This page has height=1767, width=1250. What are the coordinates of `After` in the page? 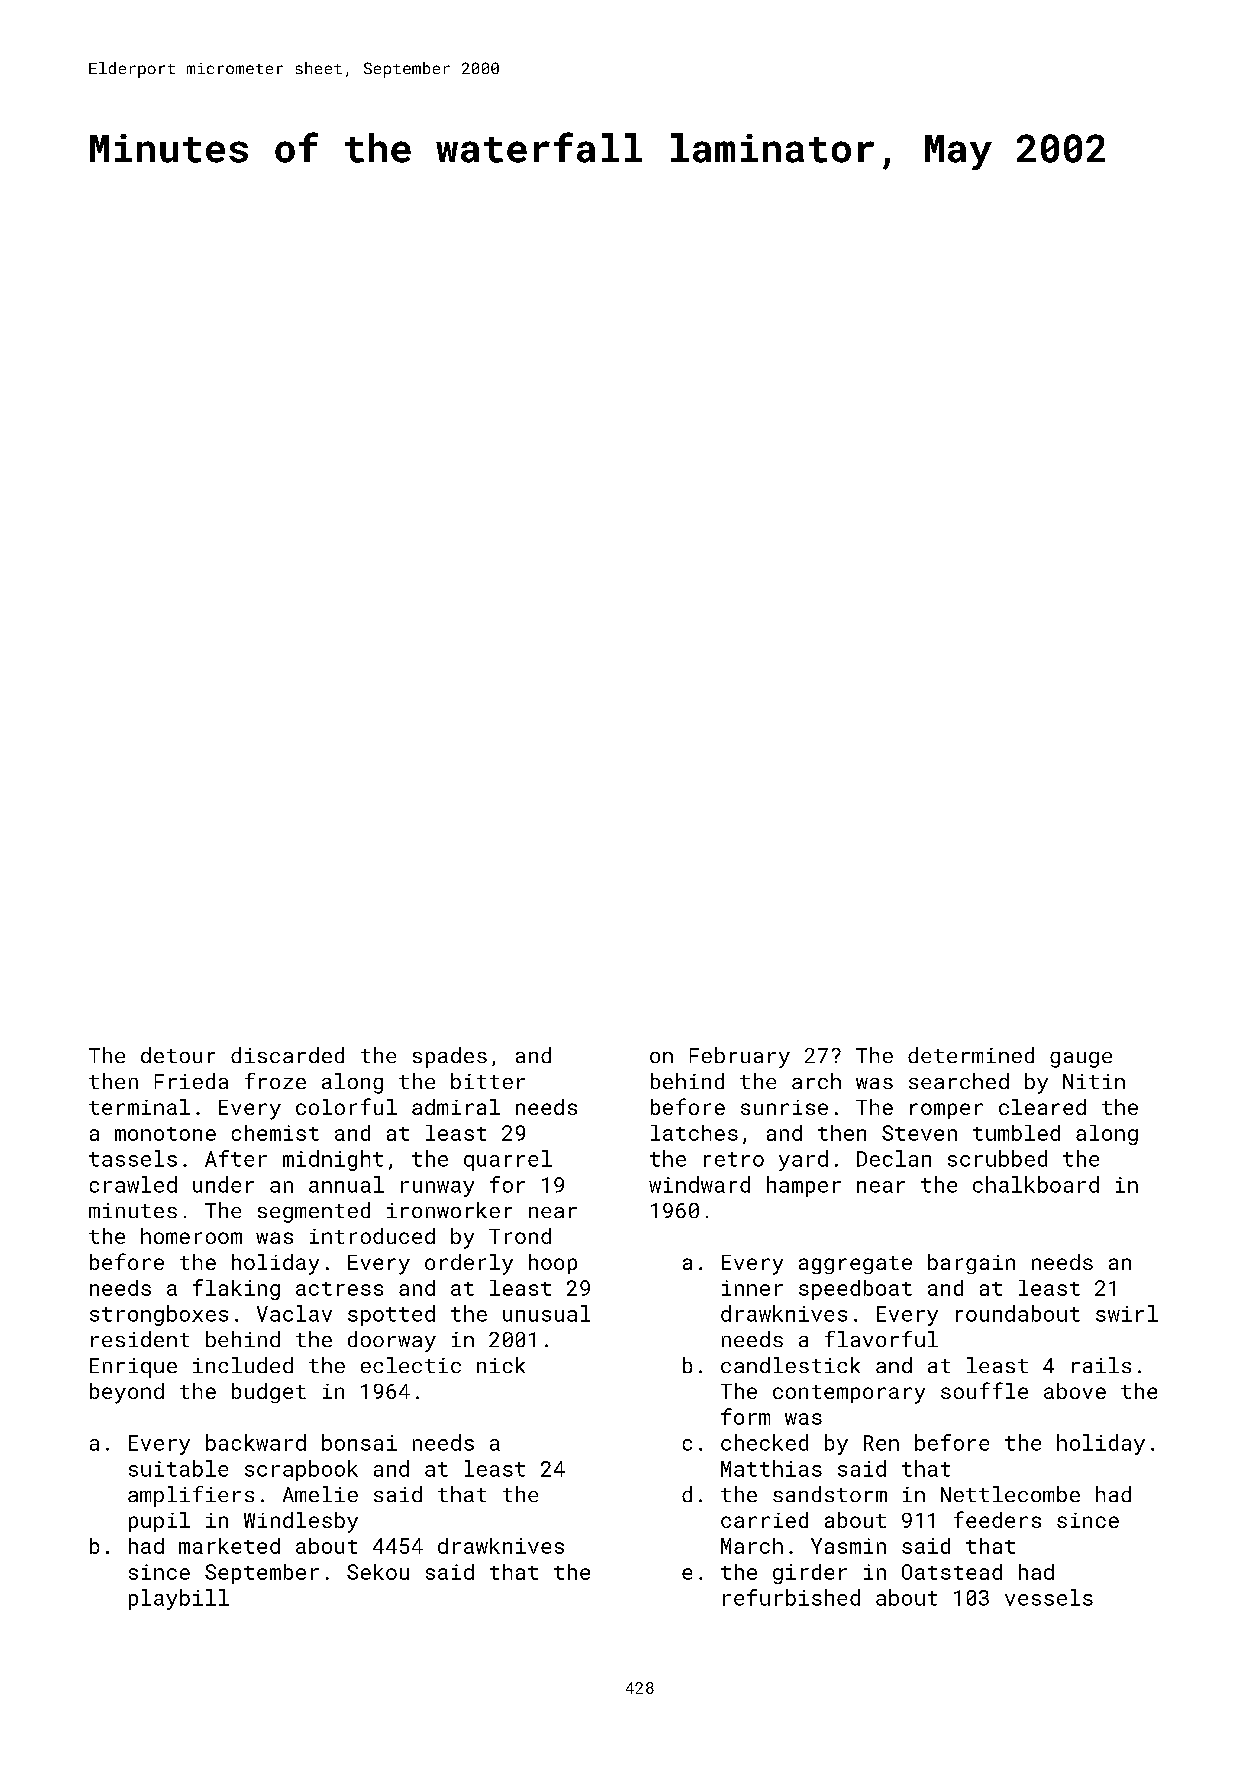 It's located at (236, 1158).
